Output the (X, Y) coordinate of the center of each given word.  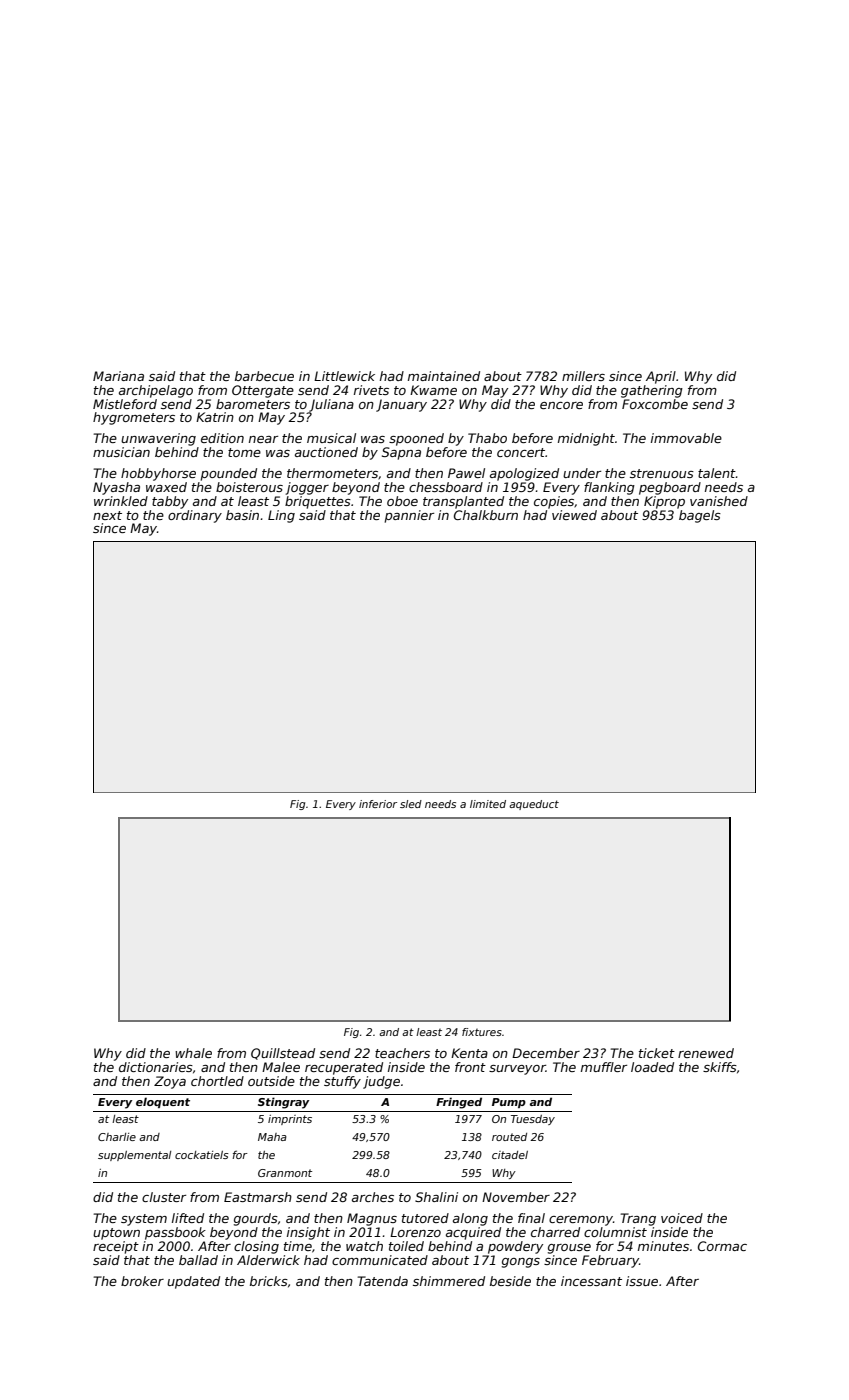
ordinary (195, 516)
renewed (706, 1053)
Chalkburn (486, 515)
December (546, 1053)
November (516, 1197)
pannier (409, 516)
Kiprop (664, 502)
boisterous (249, 487)
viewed (574, 515)
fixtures (482, 1032)
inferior (378, 804)
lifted (188, 1218)
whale (193, 1053)
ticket (657, 1053)
